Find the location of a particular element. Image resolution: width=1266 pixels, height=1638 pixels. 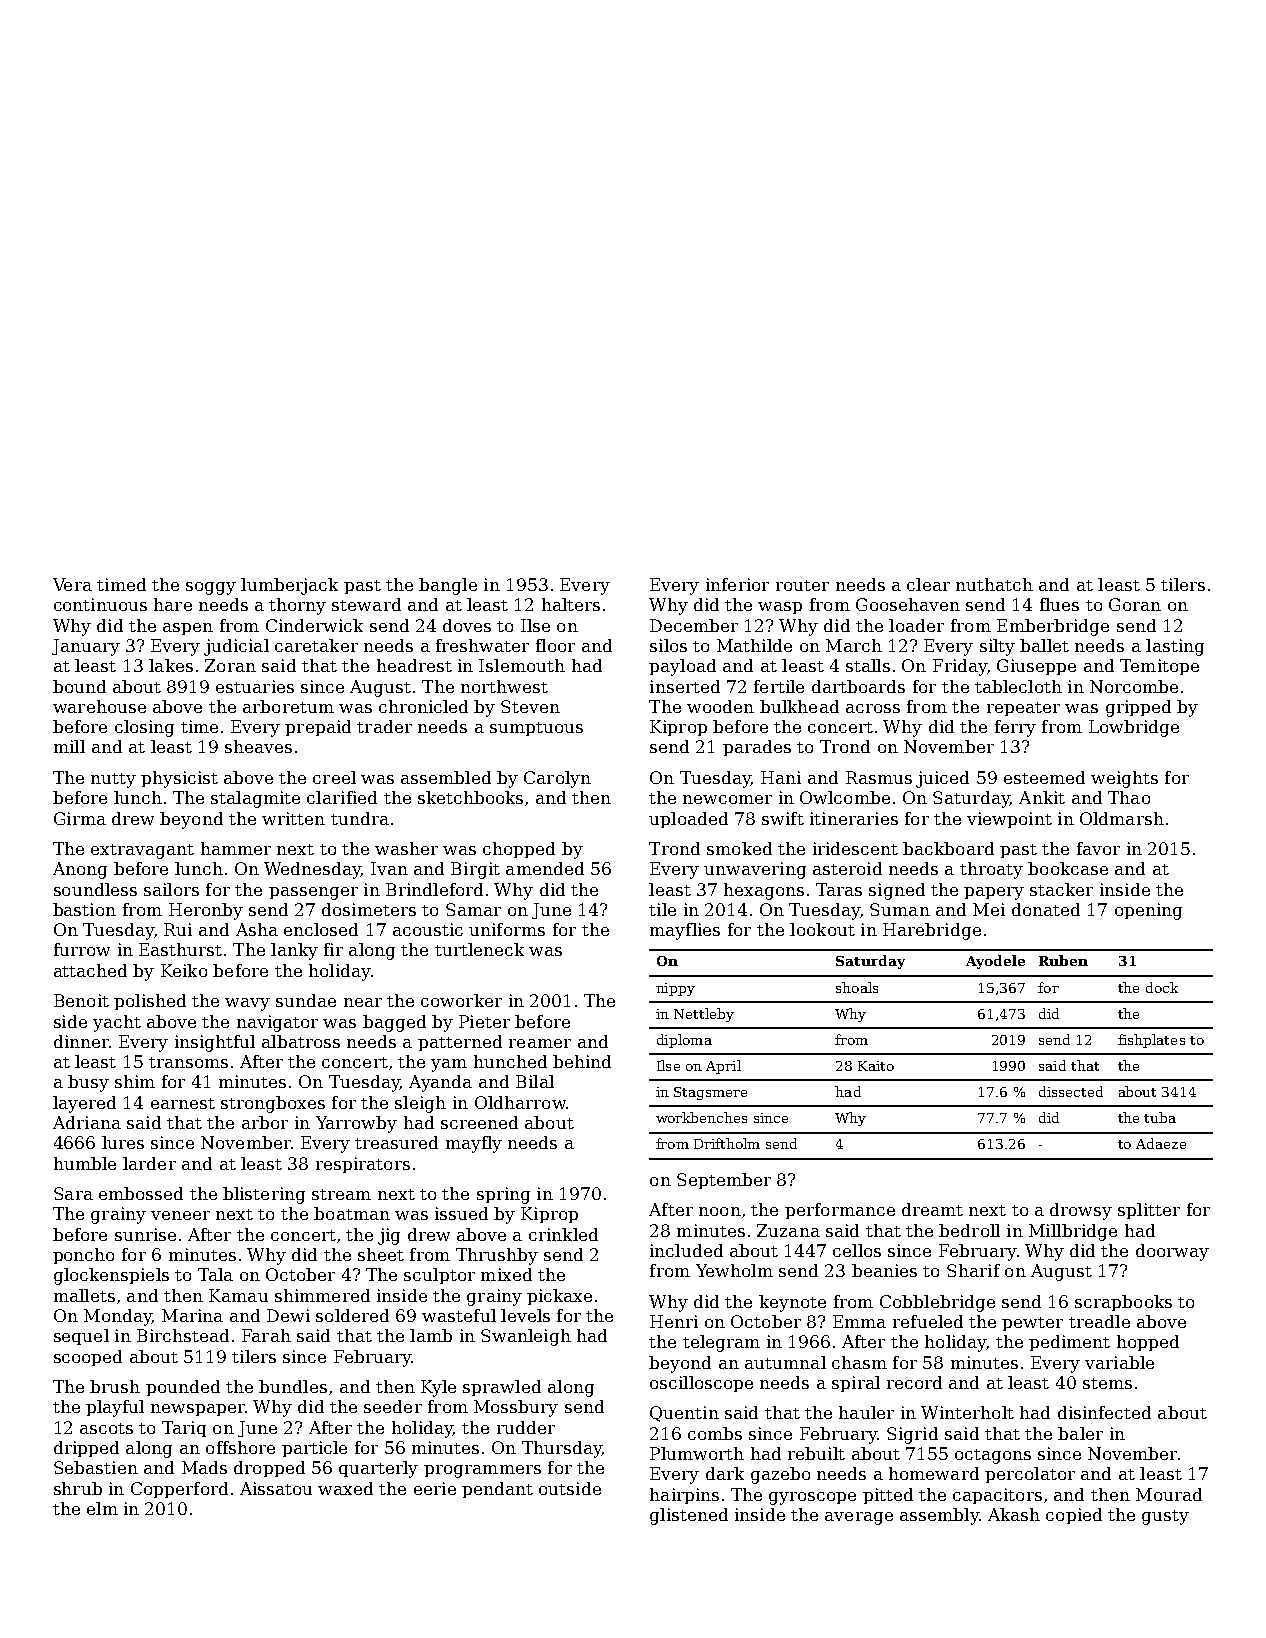

Driftholm is located at coordinates (727, 1143).
